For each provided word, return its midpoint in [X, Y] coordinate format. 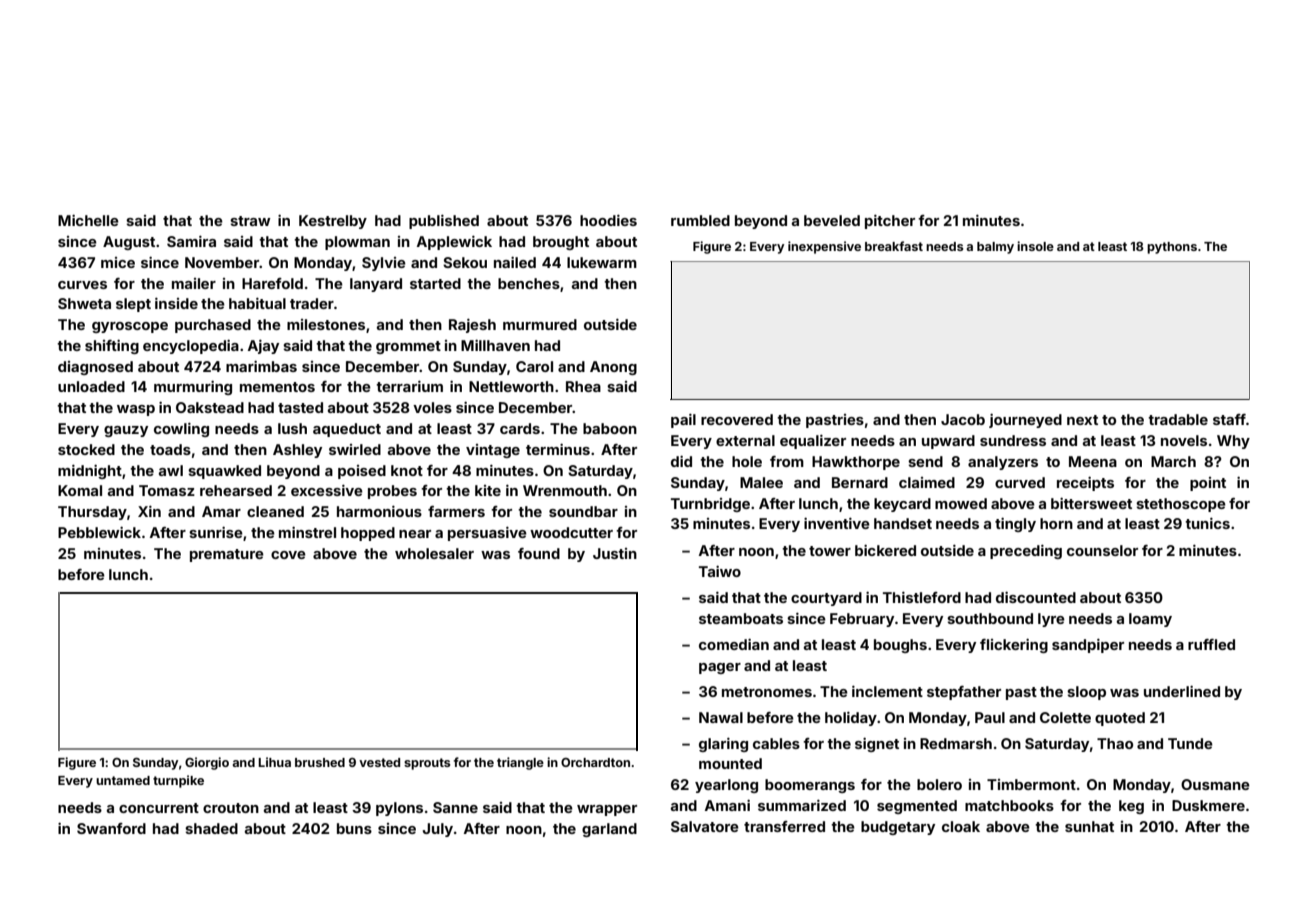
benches [529, 283]
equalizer [813, 442]
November [222, 262]
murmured [540, 324]
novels [1184, 440]
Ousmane [1215, 784]
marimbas [261, 366]
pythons [1172, 248]
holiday [851, 719]
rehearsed [236, 490]
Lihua [274, 762]
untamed [123, 780]
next [1082, 420]
